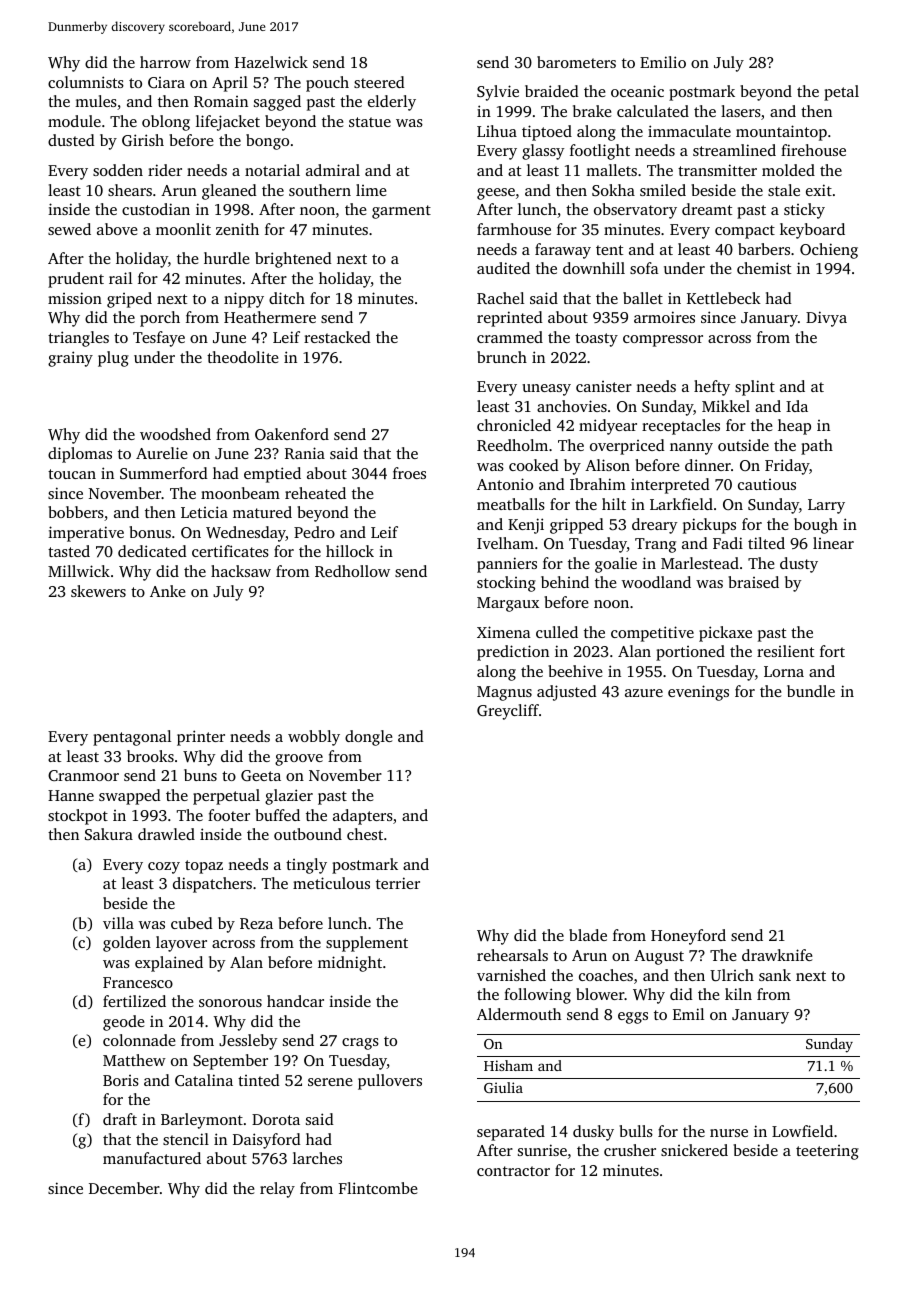 The height and width of the page is (1316, 908). Describe the element at coordinates (637, 91) in the page. I see `oceanic` at that location.
